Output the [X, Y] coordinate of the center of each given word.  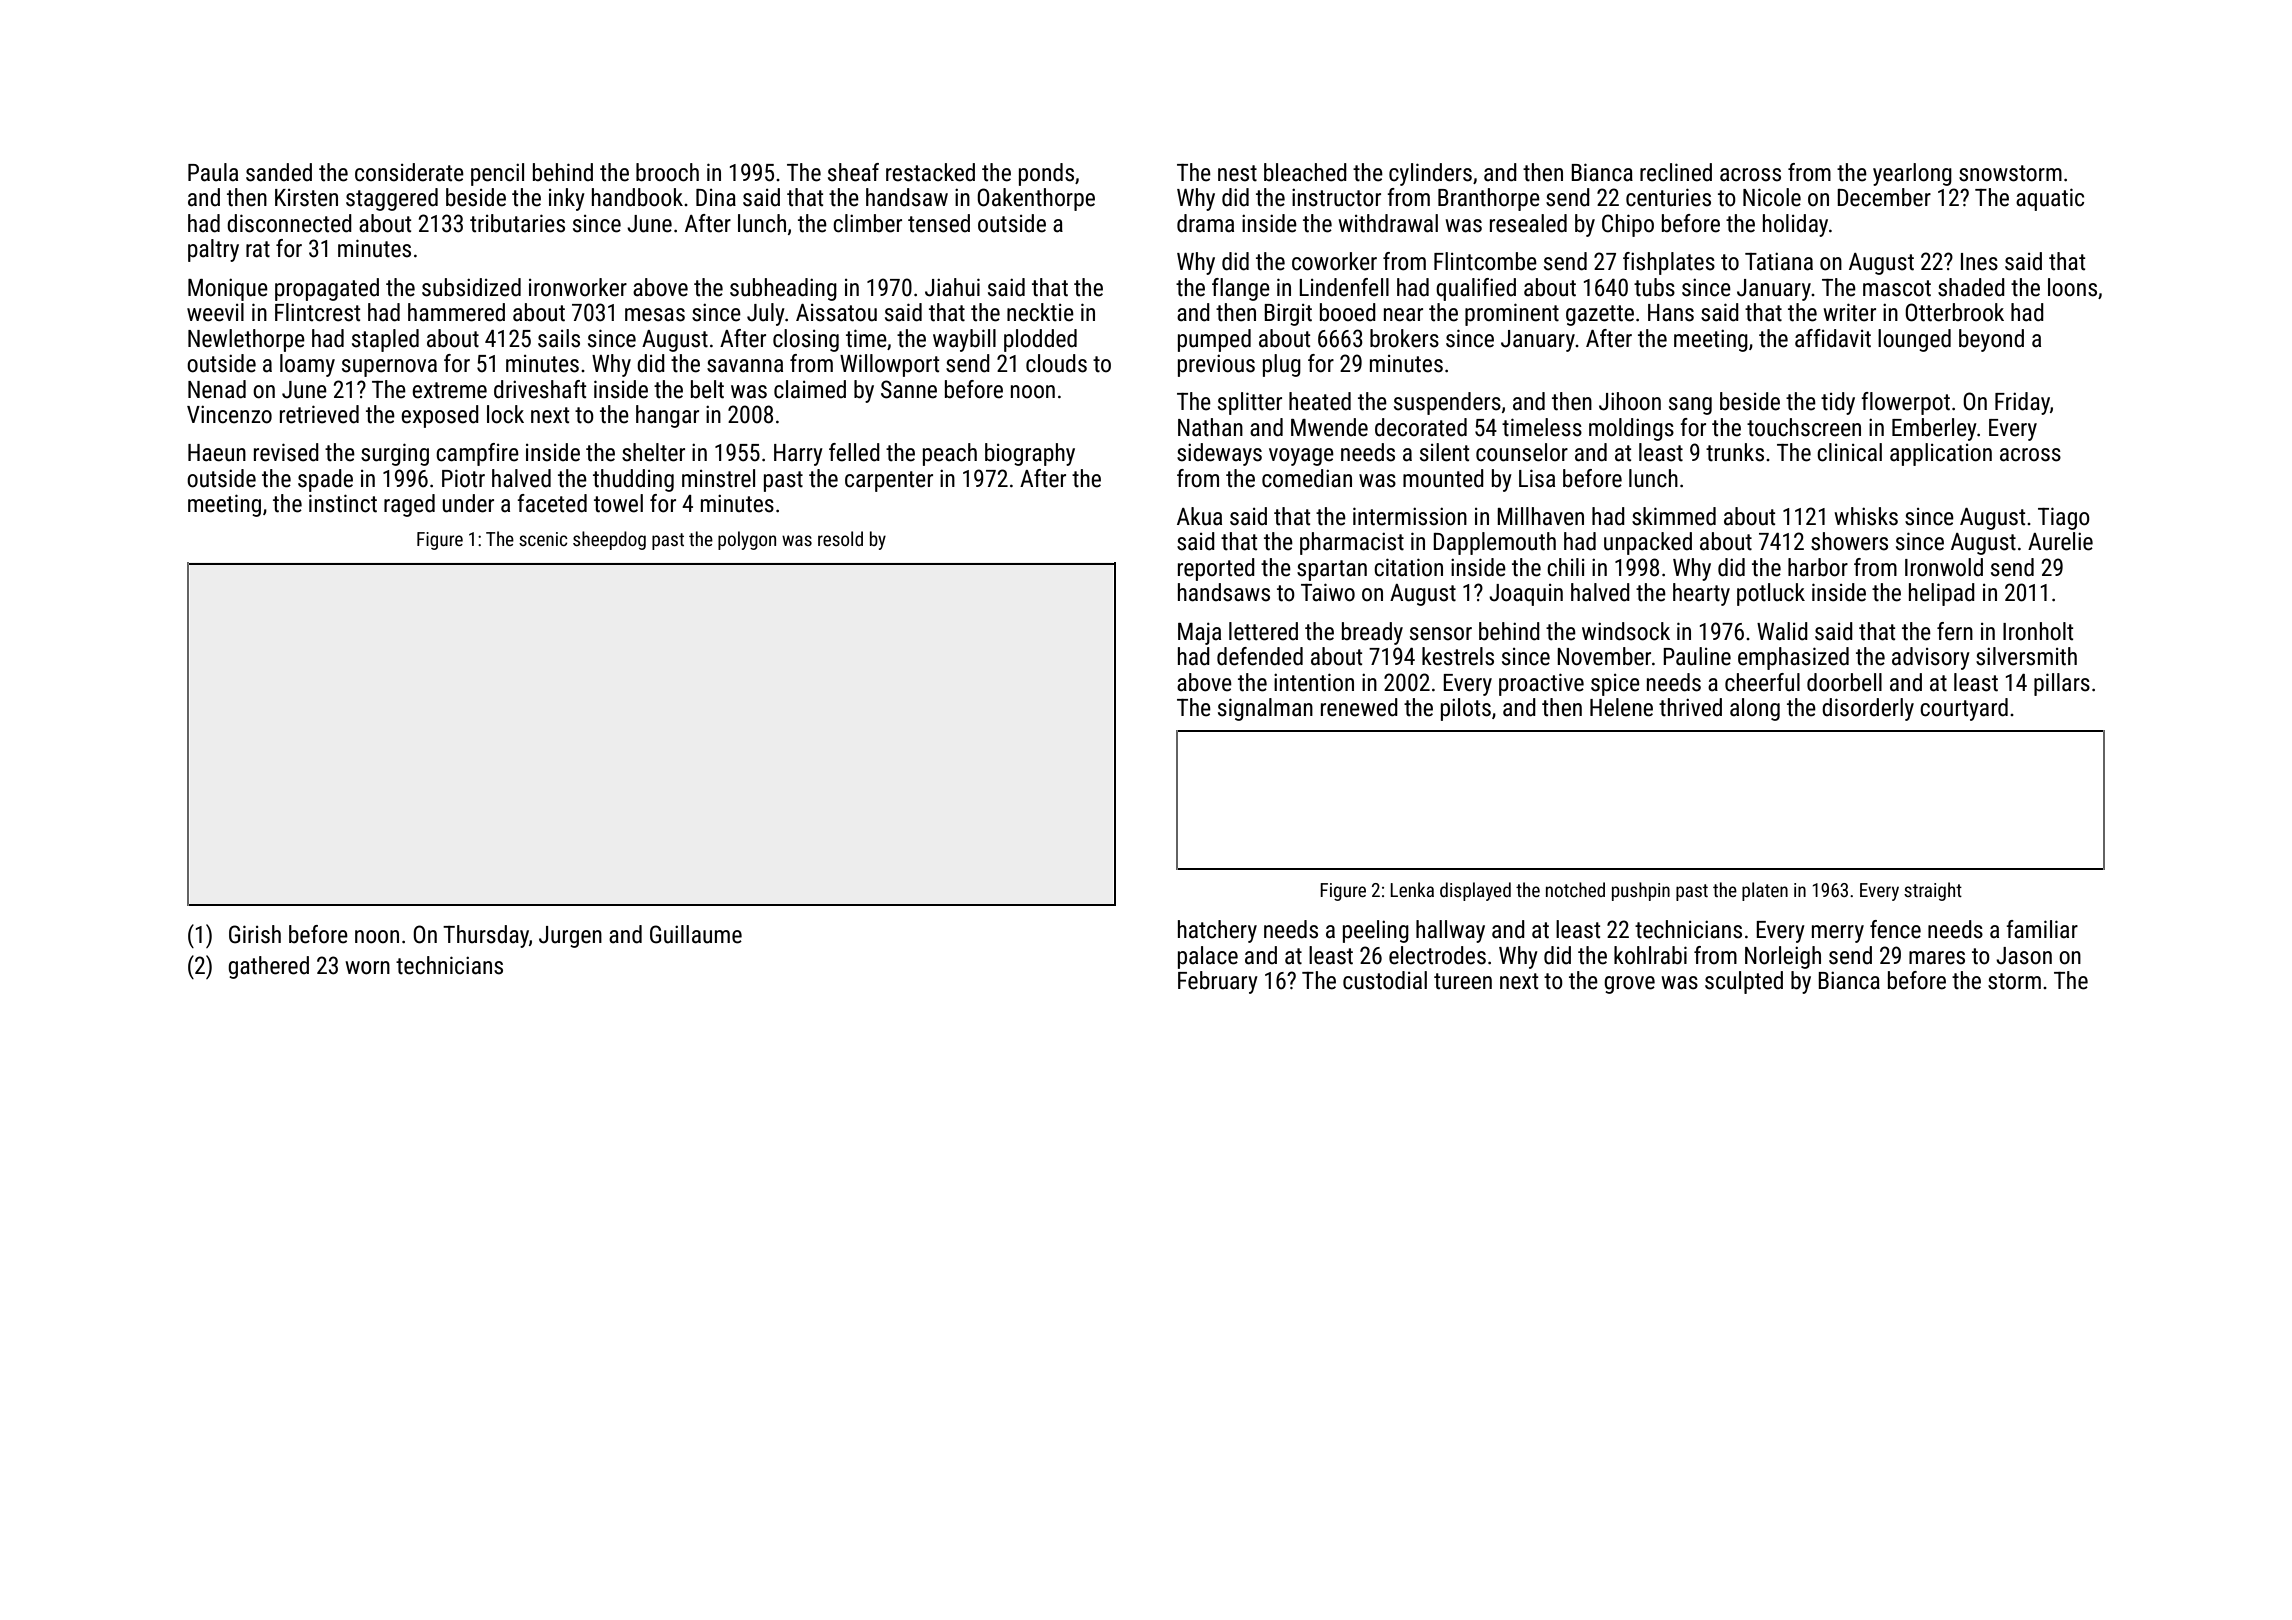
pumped [1214, 340]
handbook [637, 197]
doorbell [1844, 682]
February [1218, 982]
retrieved [319, 414]
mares [1937, 958]
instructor [1336, 197]
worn [367, 968]
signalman [1265, 709]
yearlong [1912, 174]
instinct [343, 503]
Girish [255, 934]
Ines [1979, 262]
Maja [1199, 633]
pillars [2062, 684]
